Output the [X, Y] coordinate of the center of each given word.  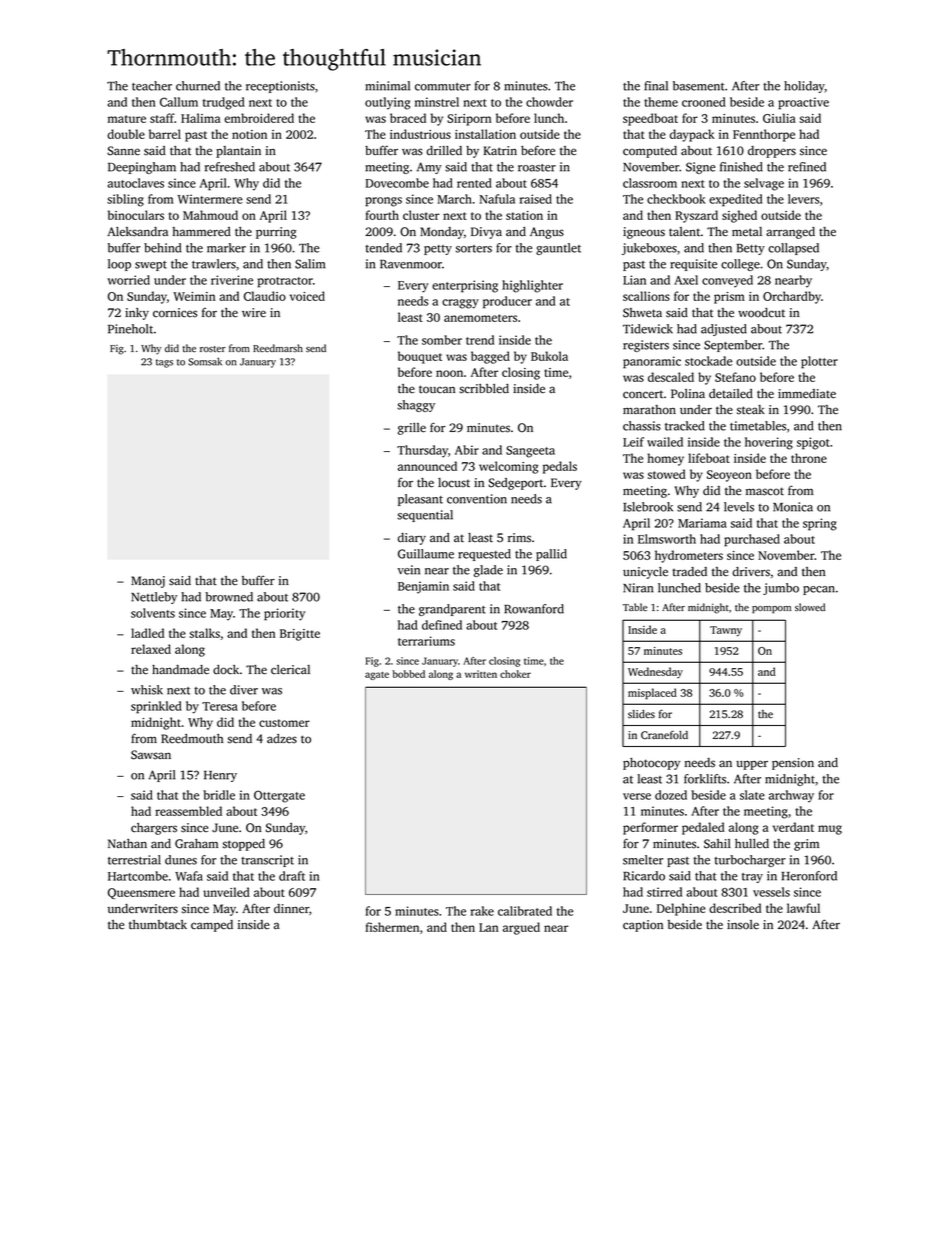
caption [643, 926]
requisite [693, 265]
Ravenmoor [411, 264]
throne [809, 458]
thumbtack [158, 925]
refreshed [230, 167]
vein [408, 570]
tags [164, 363]
